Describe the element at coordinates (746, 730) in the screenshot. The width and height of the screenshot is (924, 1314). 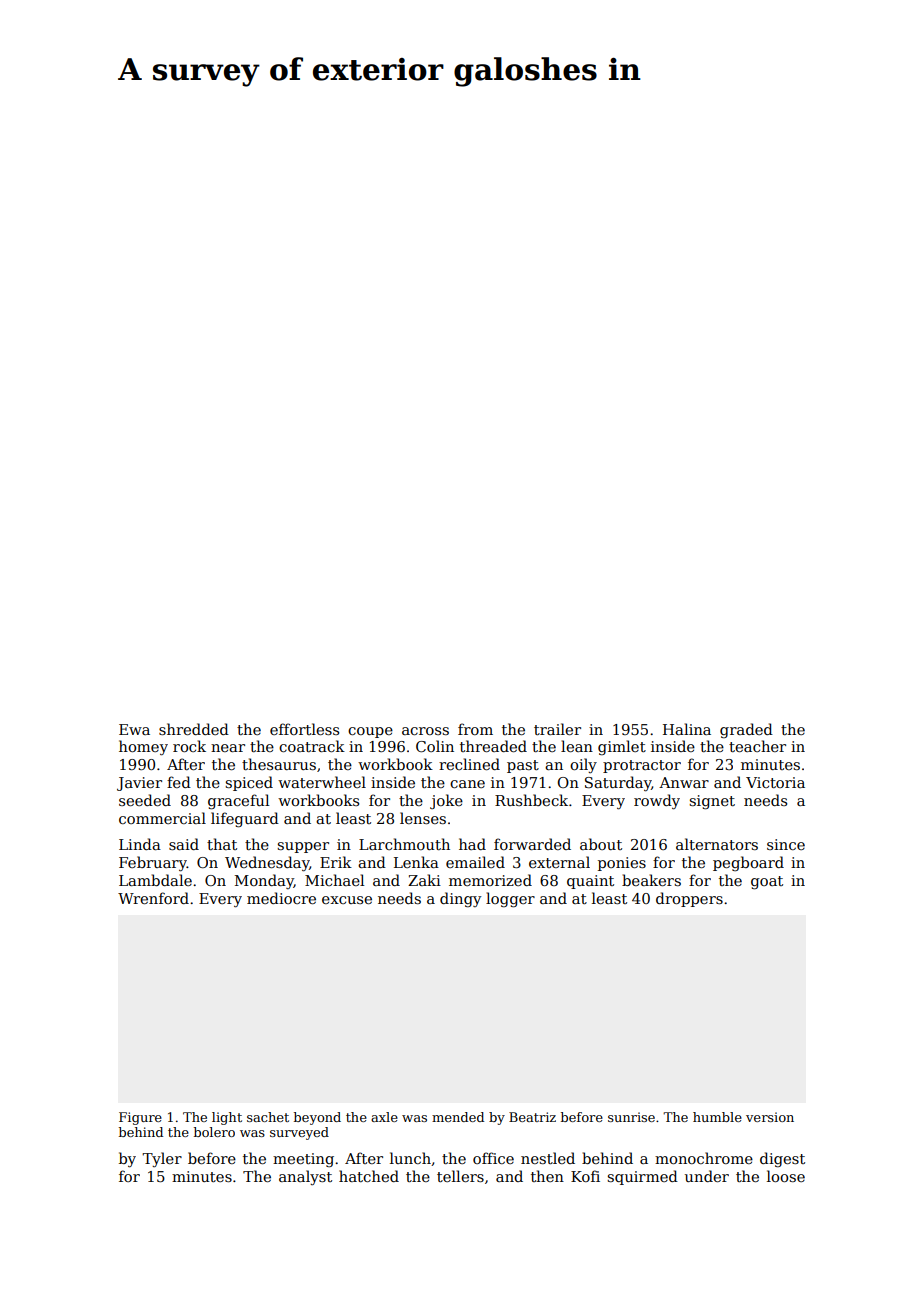
I see `graded` at that location.
